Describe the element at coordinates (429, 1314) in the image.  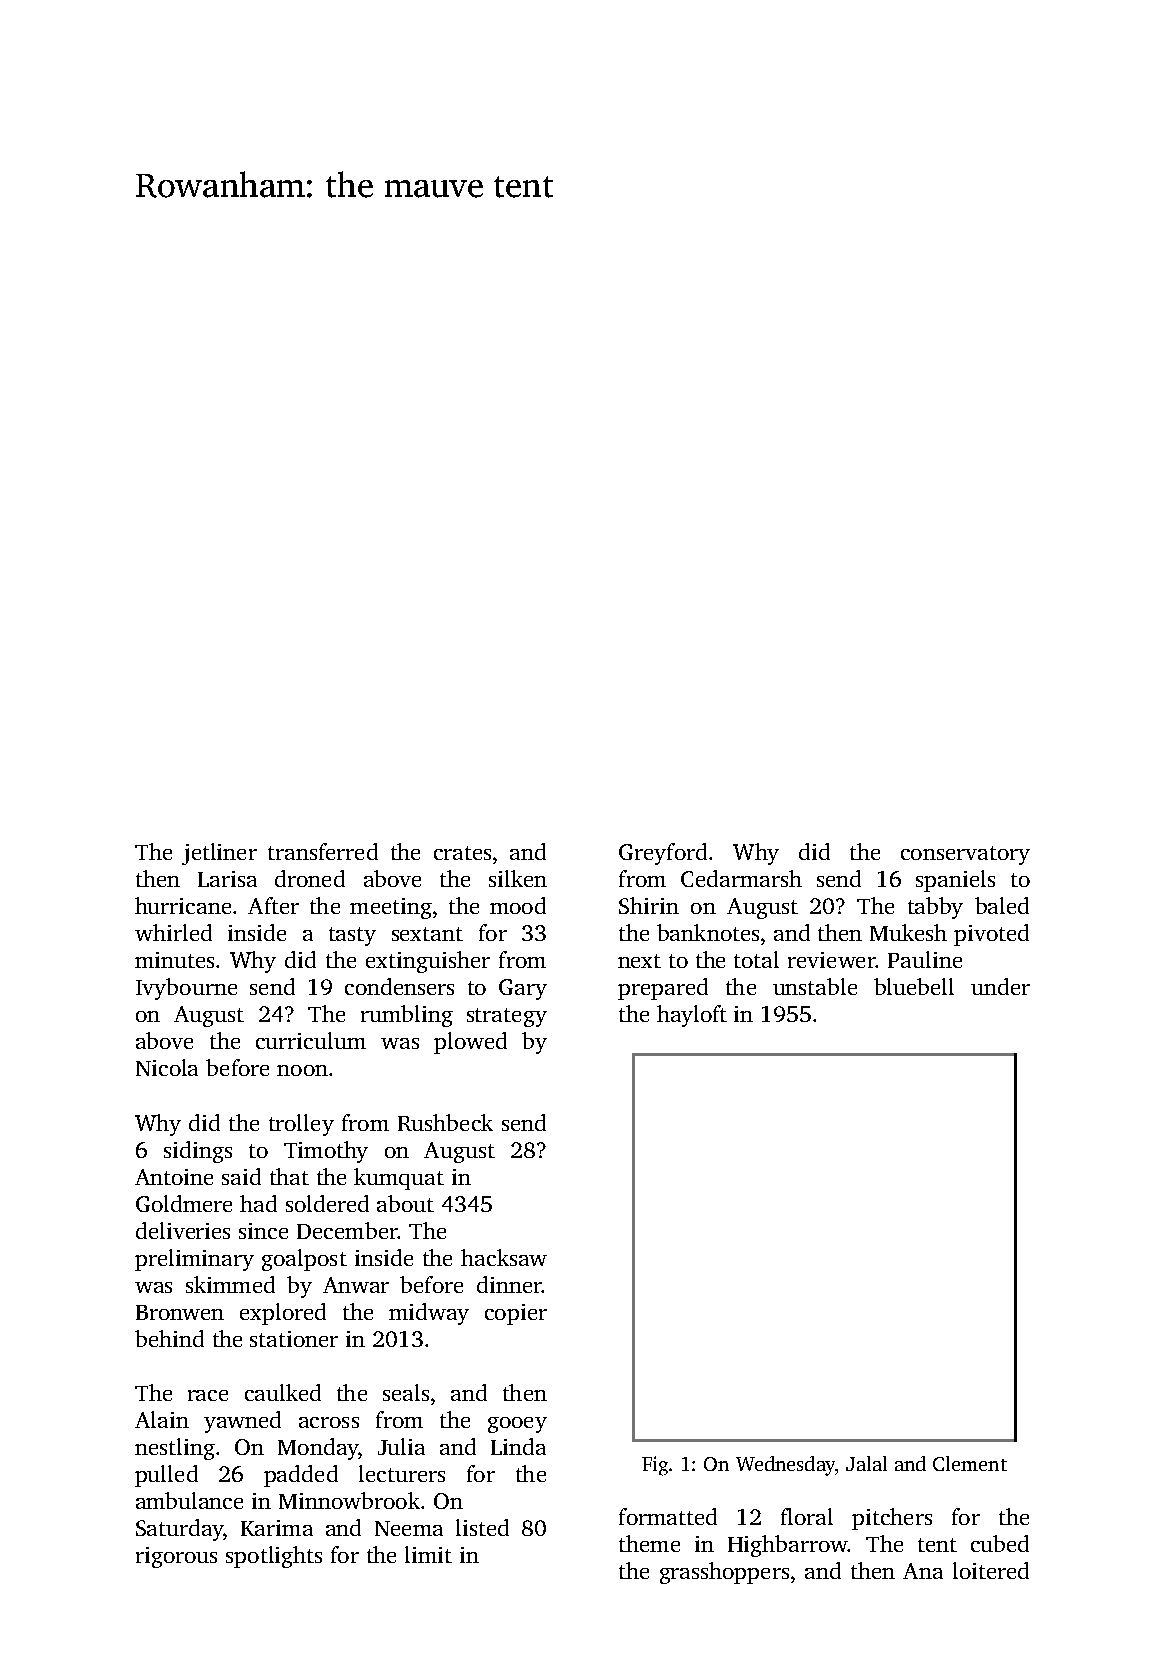
I see `midway` at that location.
